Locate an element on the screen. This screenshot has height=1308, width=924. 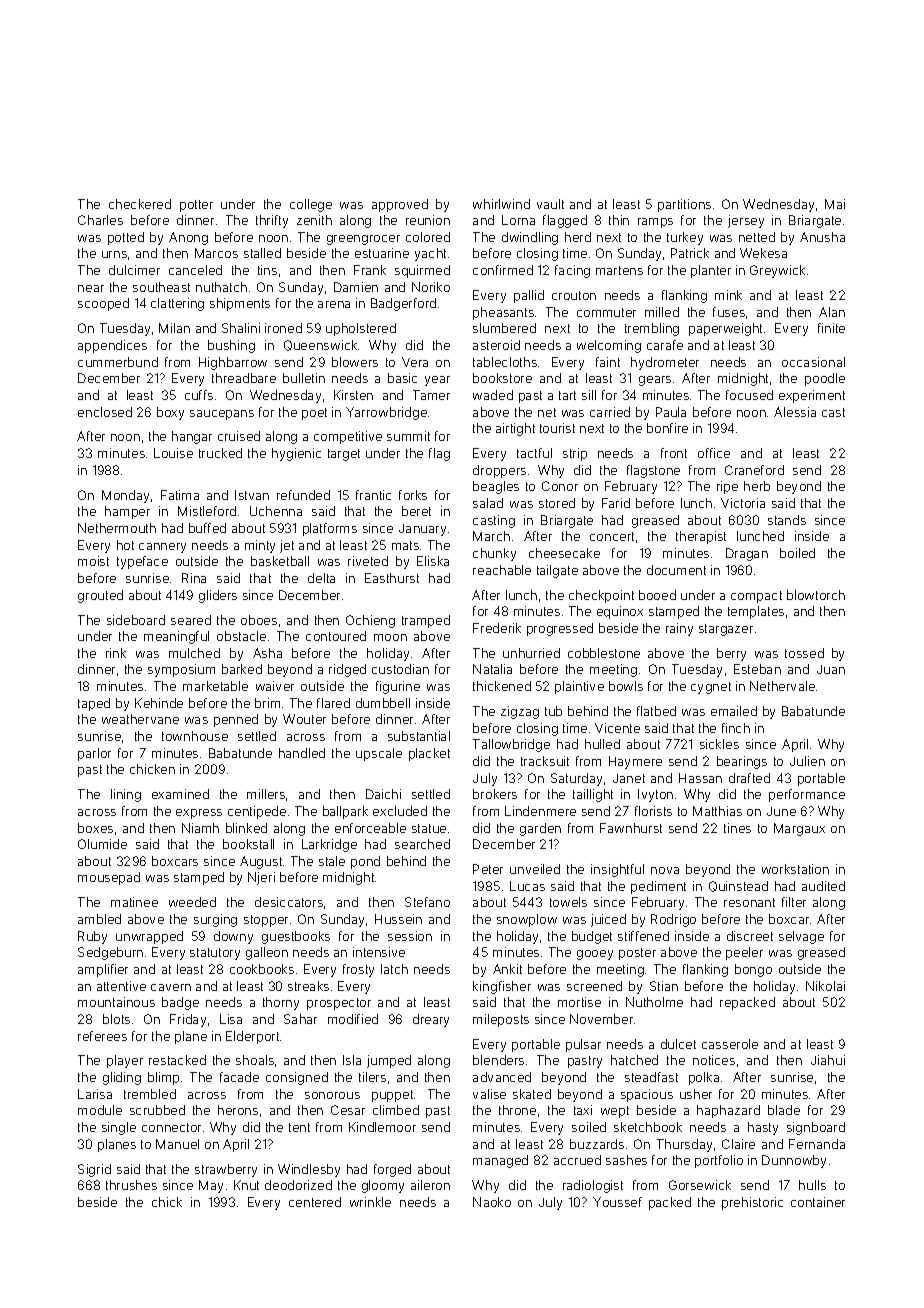
tourist is located at coordinates (557, 428).
